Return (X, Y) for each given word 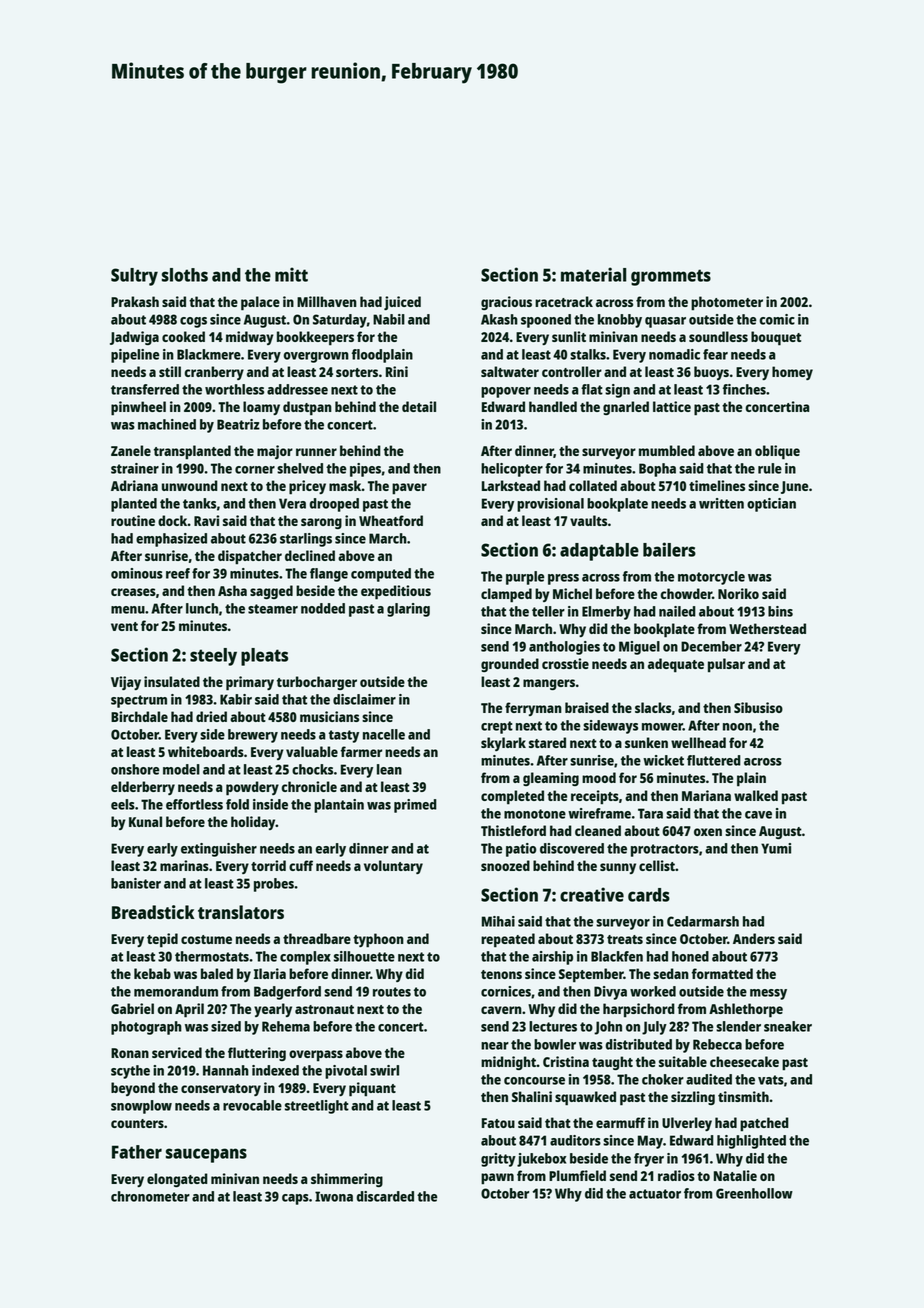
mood (599, 777)
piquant (372, 1089)
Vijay (126, 683)
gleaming (551, 779)
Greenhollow (754, 1193)
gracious (506, 303)
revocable (252, 1105)
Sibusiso (758, 707)
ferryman (533, 709)
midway (250, 338)
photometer (727, 303)
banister (136, 883)
